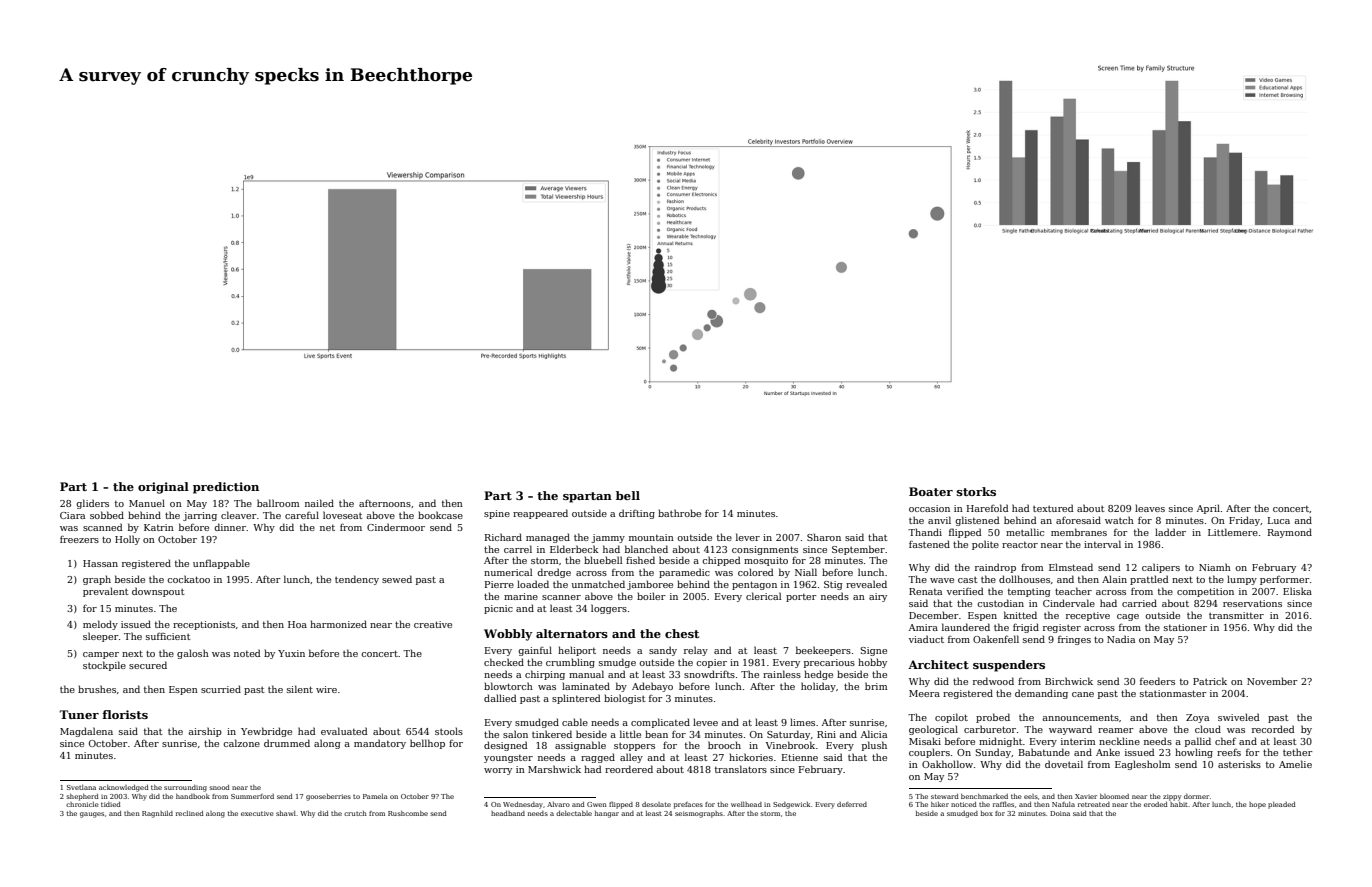 The image size is (1372, 887). Describe the element at coordinates (92, 815) in the screenshot. I see `gauges` at that location.
